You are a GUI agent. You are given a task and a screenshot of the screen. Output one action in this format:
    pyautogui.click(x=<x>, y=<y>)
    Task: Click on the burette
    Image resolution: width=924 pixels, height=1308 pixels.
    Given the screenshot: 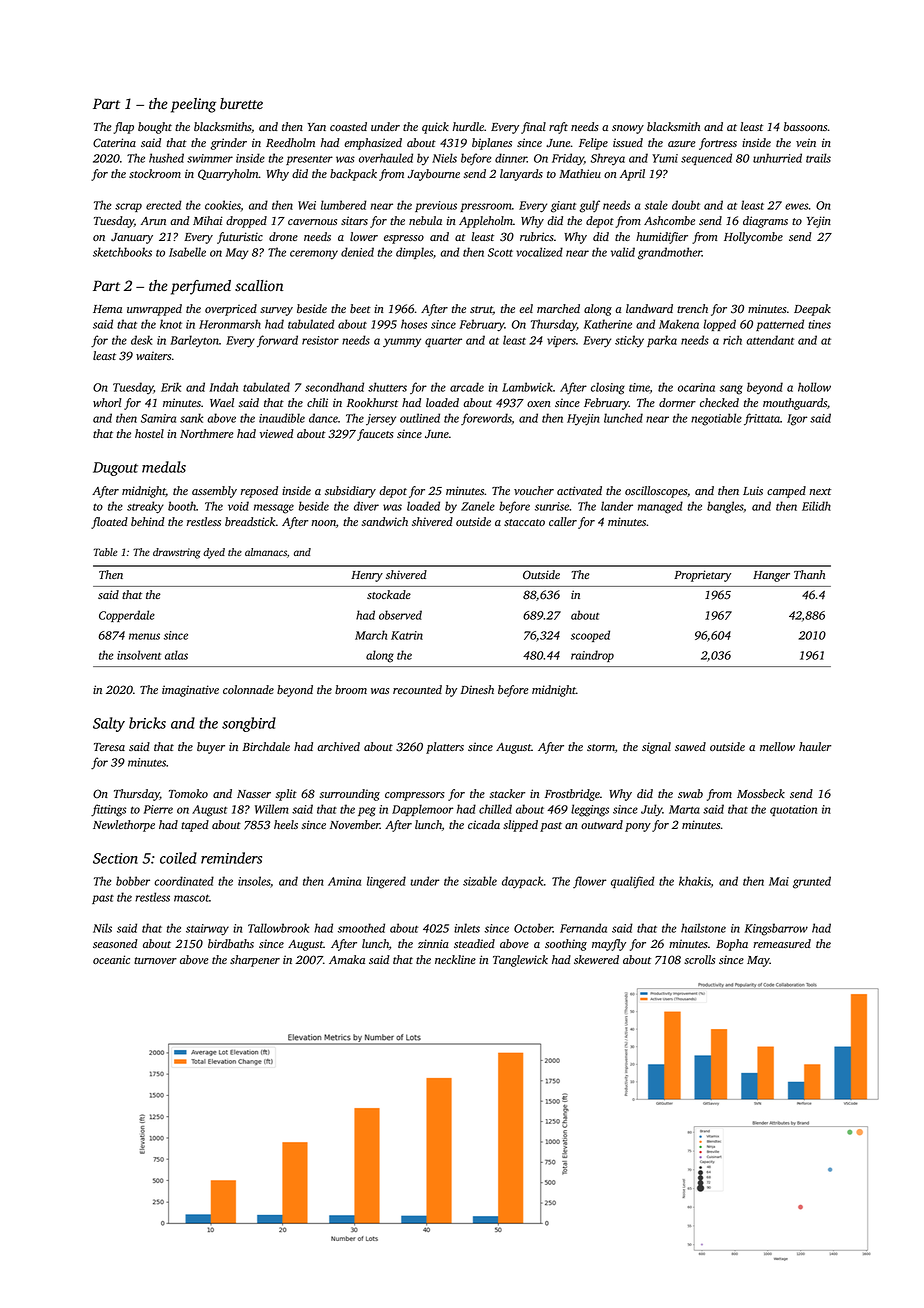 What is the action you would take?
    pyautogui.click(x=241, y=104)
